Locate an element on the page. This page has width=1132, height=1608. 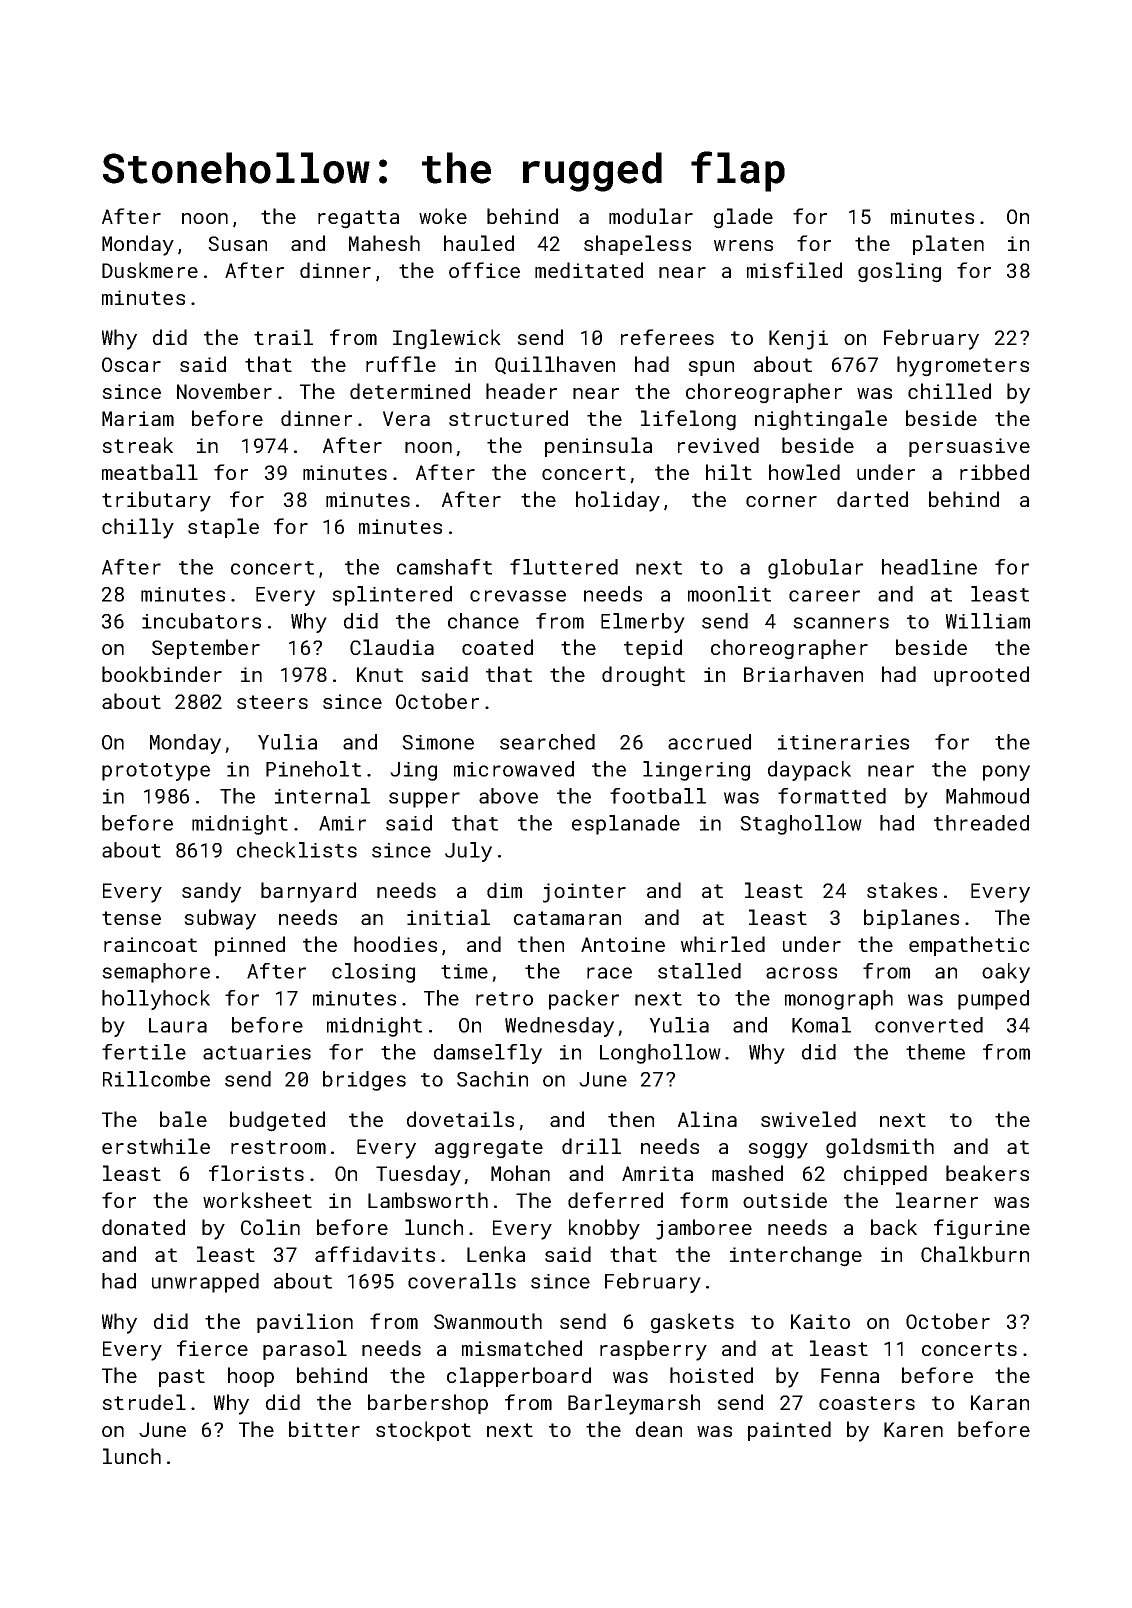
Longhollow is located at coordinates (660, 1054).
